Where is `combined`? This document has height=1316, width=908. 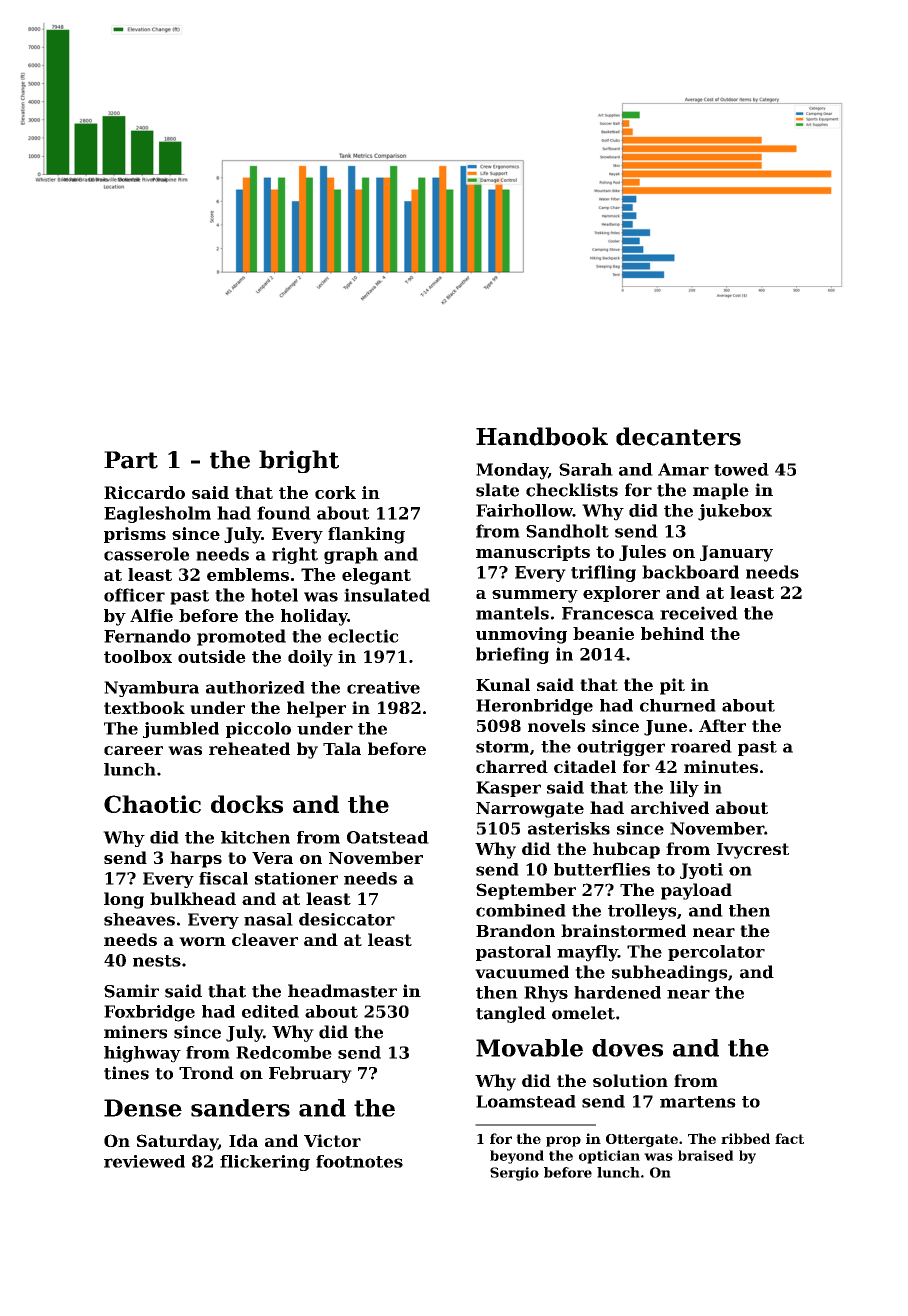 combined is located at coordinates (521, 910).
